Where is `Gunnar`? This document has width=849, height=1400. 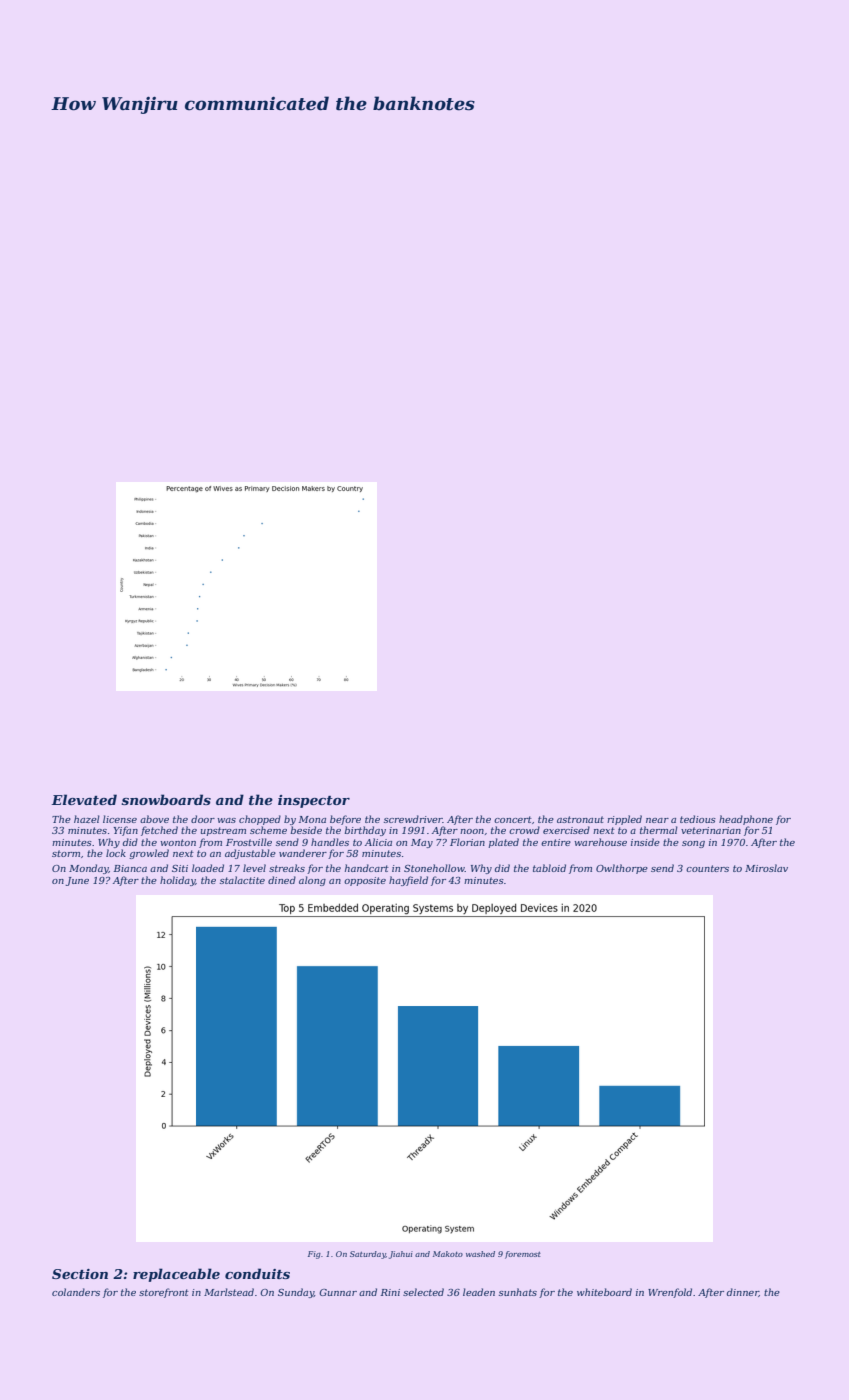
Gunnar is located at coordinates (338, 1292).
